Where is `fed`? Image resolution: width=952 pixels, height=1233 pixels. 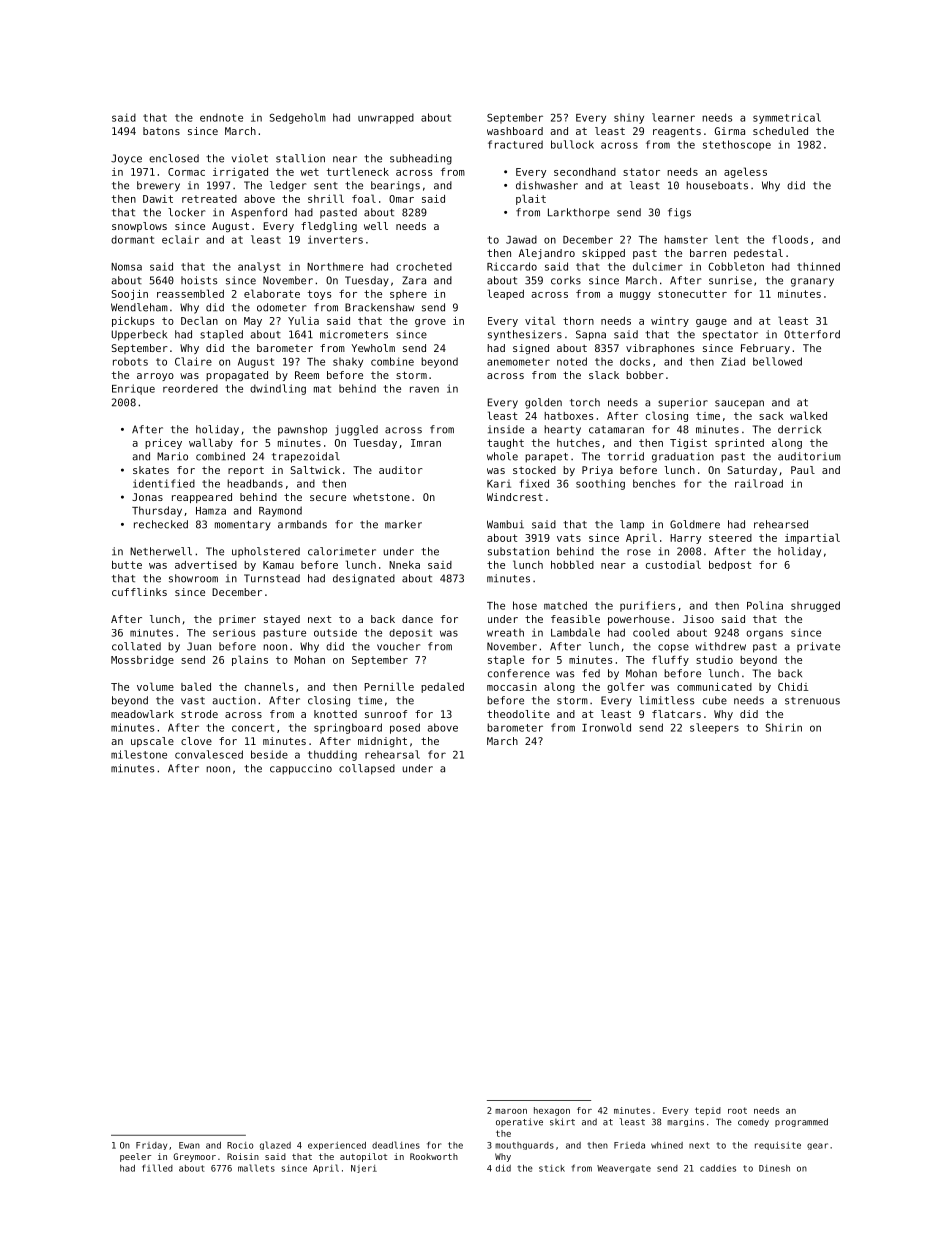
fed is located at coordinates (591, 673).
